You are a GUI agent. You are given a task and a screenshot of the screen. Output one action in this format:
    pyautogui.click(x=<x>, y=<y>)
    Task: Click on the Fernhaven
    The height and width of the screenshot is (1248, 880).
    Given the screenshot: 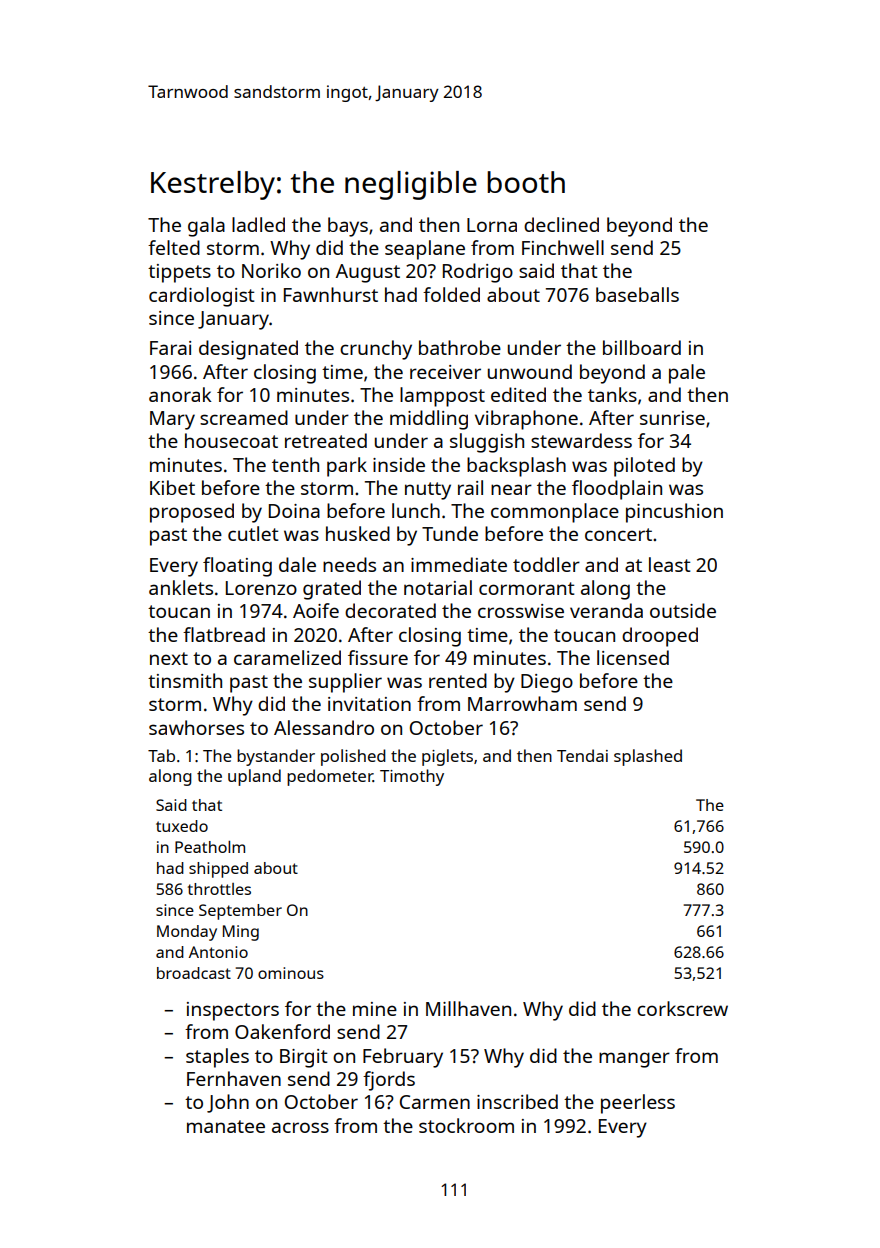 What is the action you would take?
    pyautogui.click(x=234, y=1078)
